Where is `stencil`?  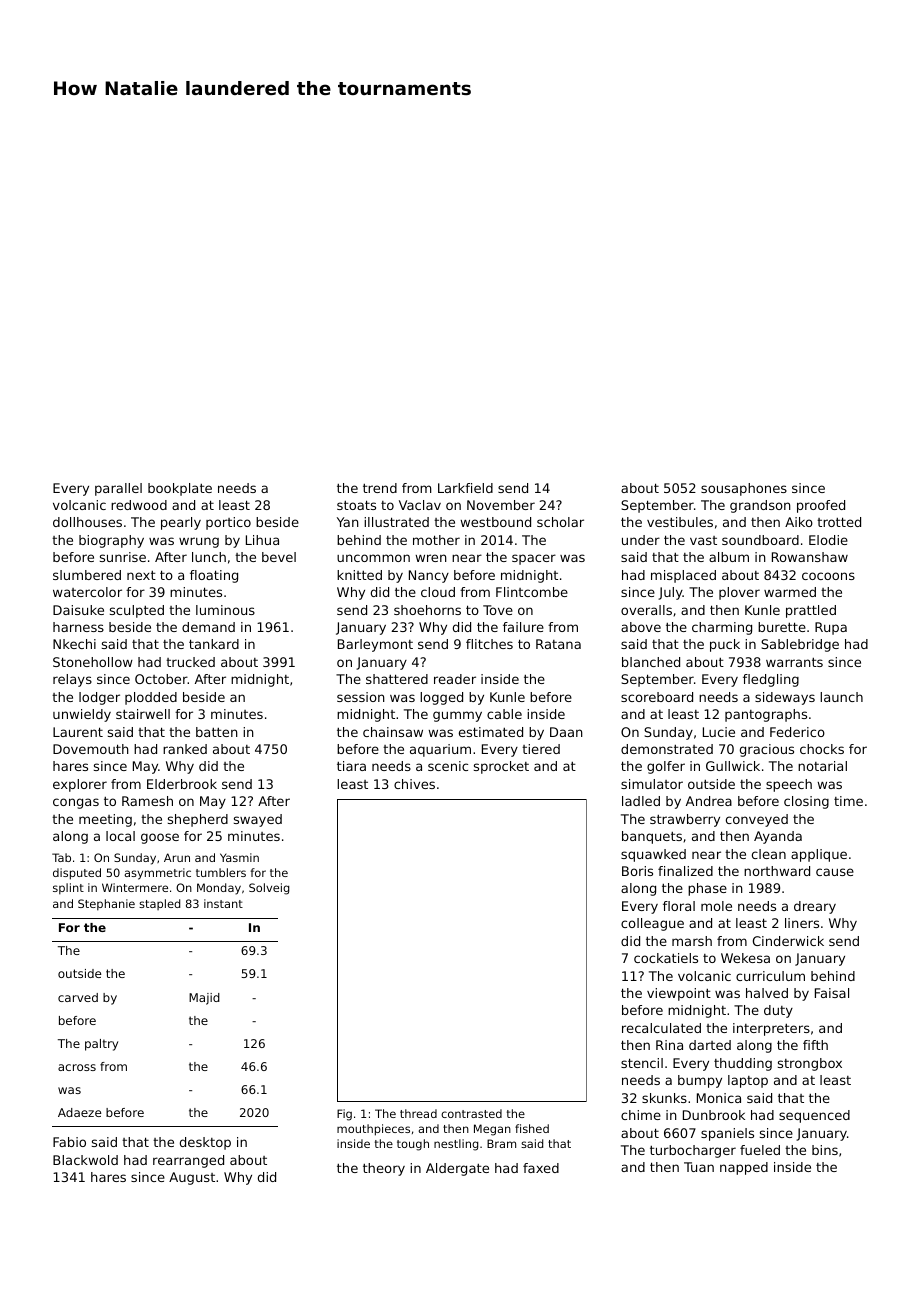
stencil is located at coordinates (642, 1063).
